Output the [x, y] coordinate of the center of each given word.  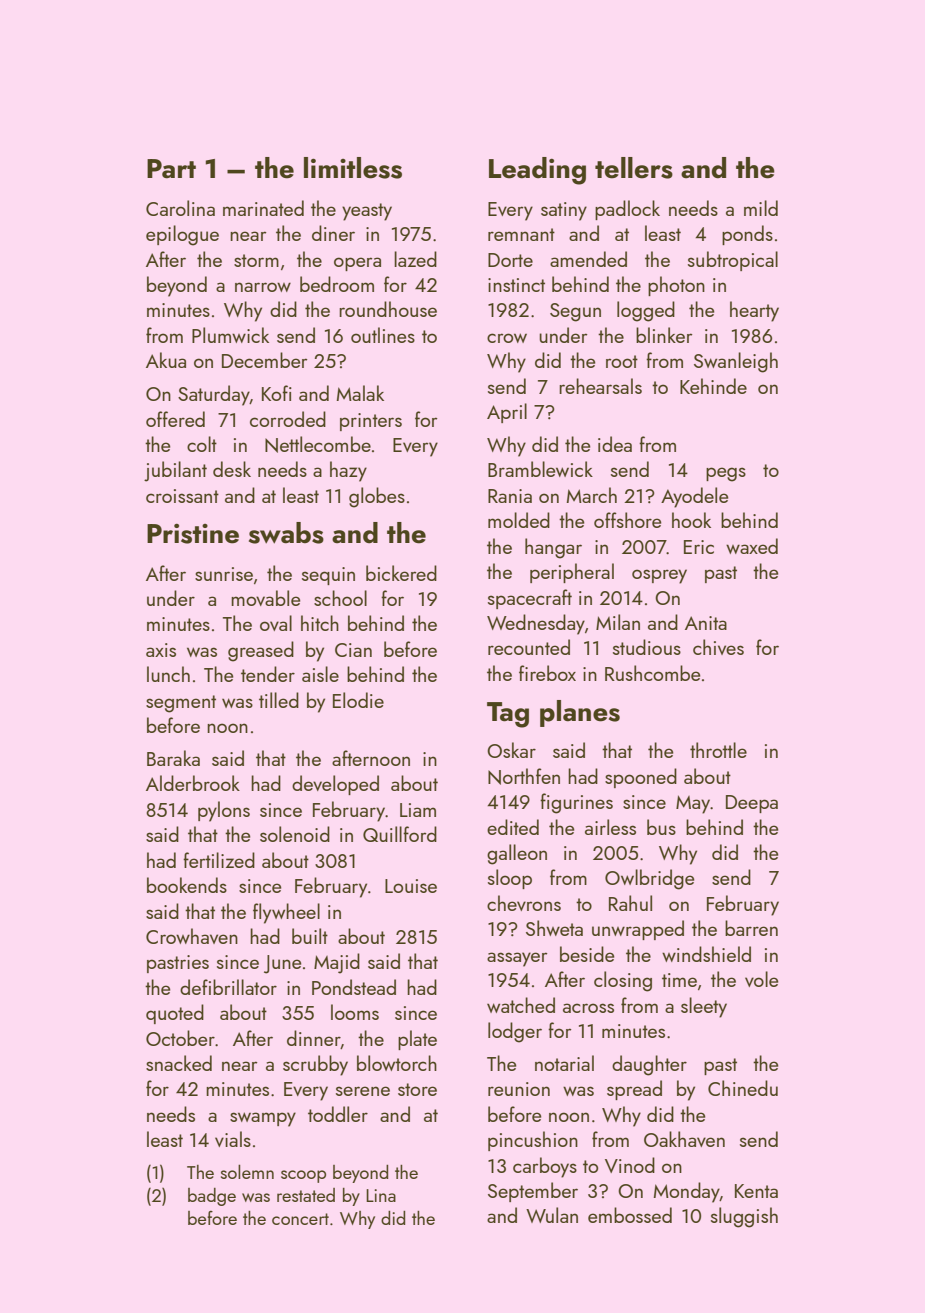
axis [161, 650]
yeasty [367, 212]
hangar [553, 548]
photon [676, 286]
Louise [411, 886]
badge [212, 1197]
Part [171, 169]
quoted [175, 1014]
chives [718, 647]
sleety [704, 1007]
